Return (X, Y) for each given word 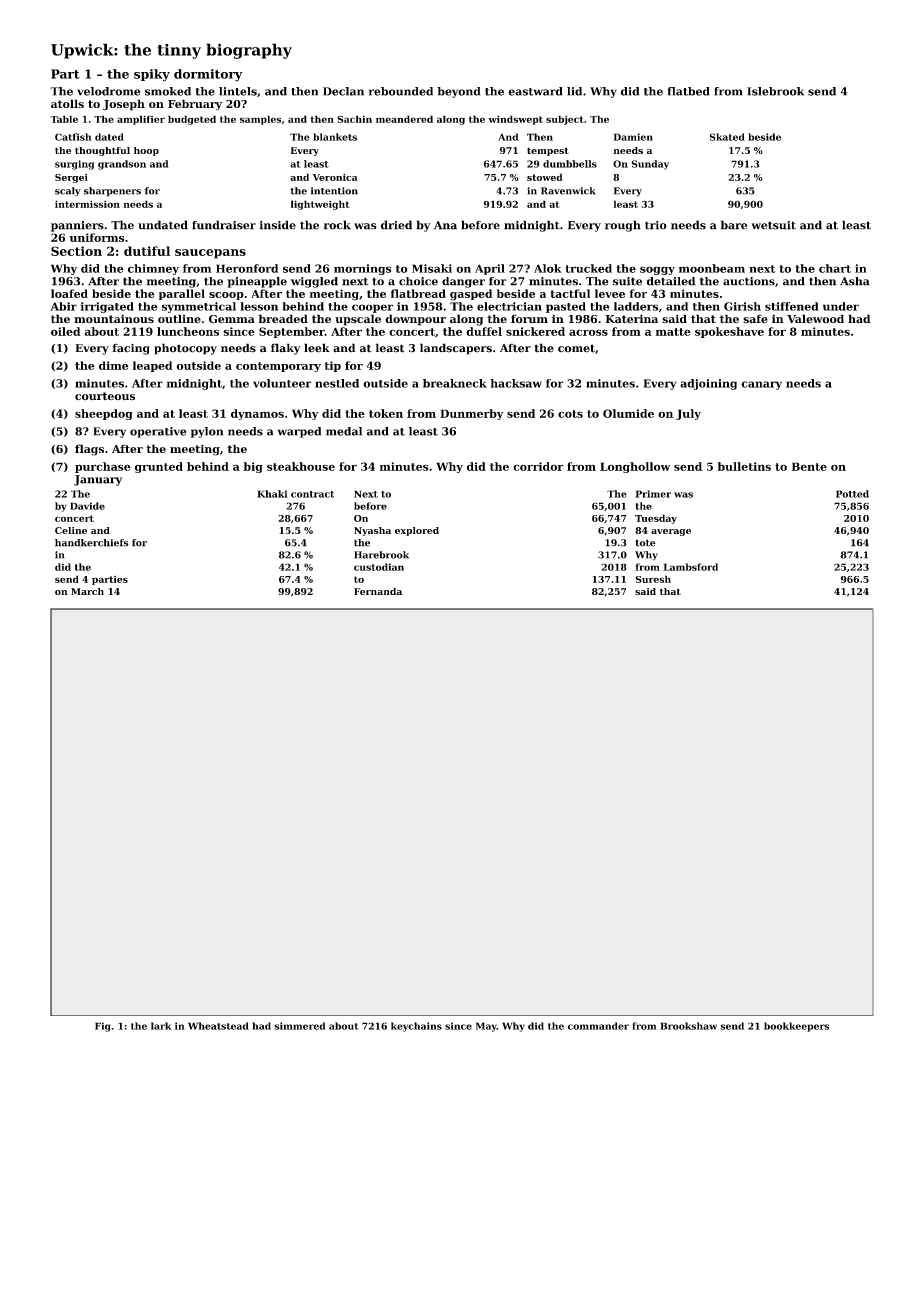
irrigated (107, 307)
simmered (300, 1026)
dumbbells (570, 164)
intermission (87, 204)
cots (570, 414)
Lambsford (690, 567)
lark (161, 1026)
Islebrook (775, 91)
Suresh (653, 579)
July (688, 414)
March (87, 591)
